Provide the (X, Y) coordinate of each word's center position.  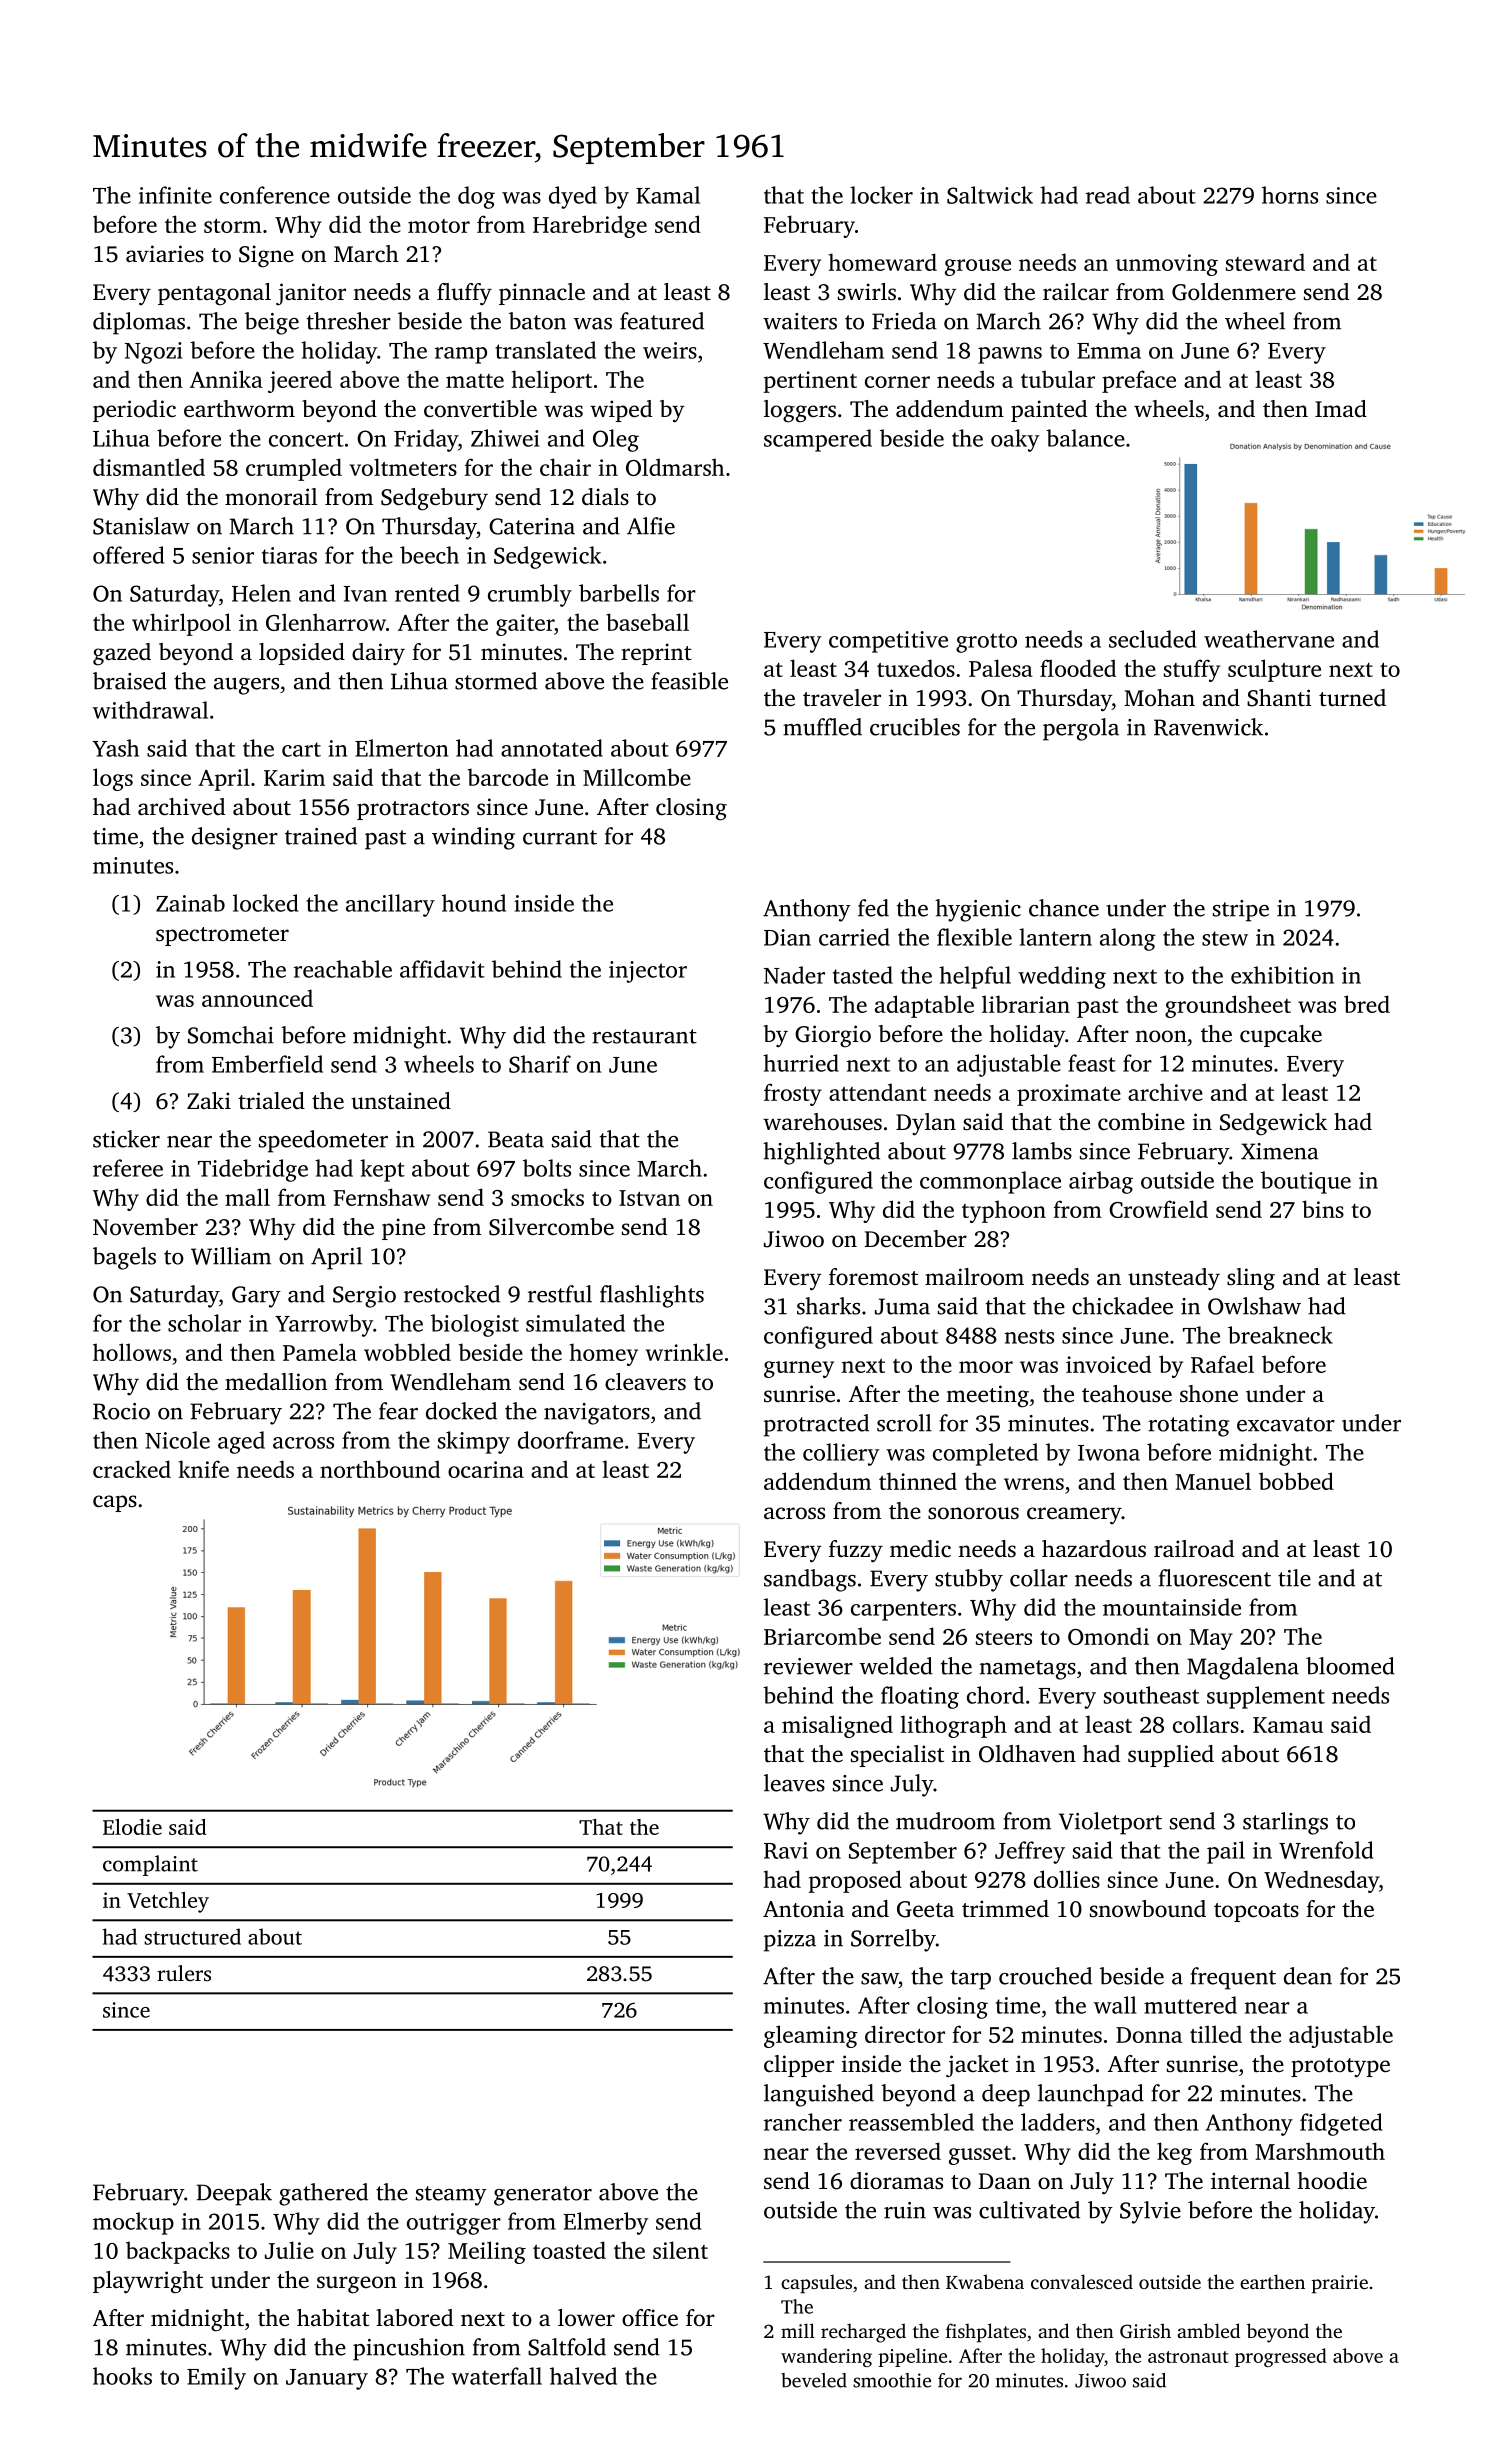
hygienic (978, 910)
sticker (126, 1139)
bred (1367, 1004)
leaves (794, 1783)
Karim (294, 777)
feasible (689, 681)
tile (1294, 1578)
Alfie (651, 526)
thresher (349, 321)
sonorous (973, 1513)
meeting (987, 1396)
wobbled (407, 1352)
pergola (1081, 729)
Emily (216, 2378)
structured (192, 1936)
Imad (1341, 408)
